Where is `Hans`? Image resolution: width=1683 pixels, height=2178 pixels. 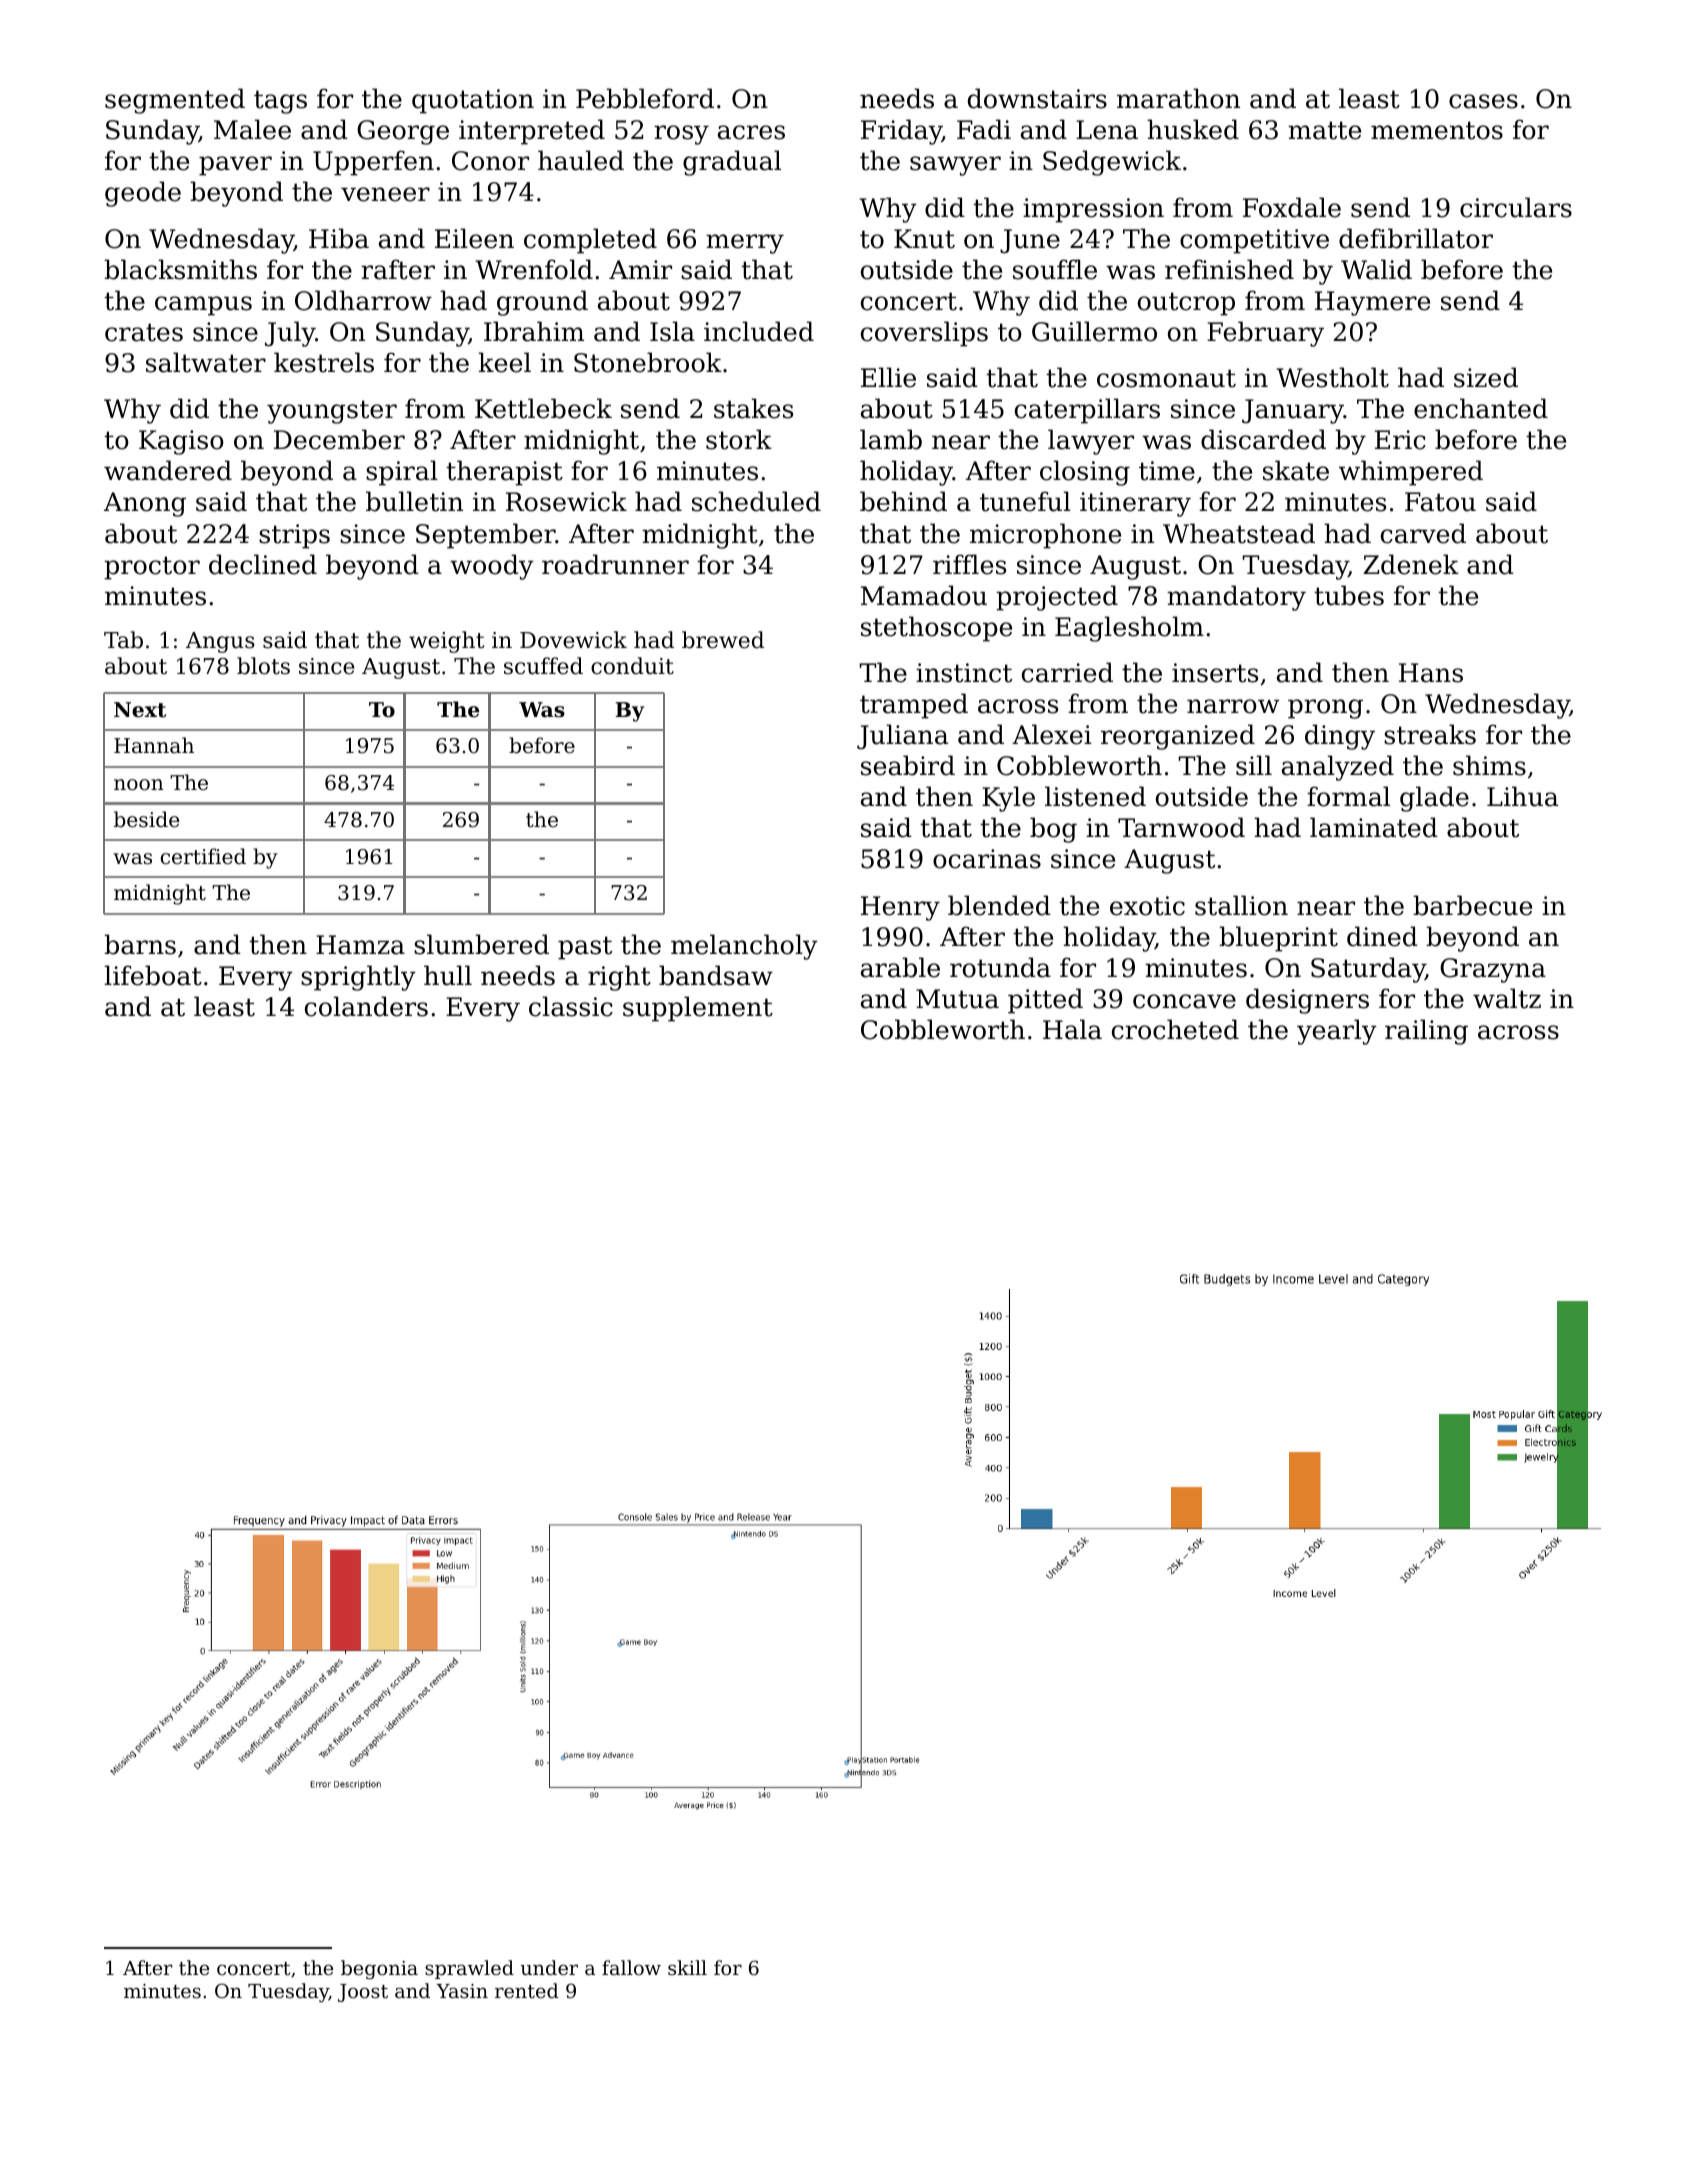 Hans is located at coordinates (1431, 673).
